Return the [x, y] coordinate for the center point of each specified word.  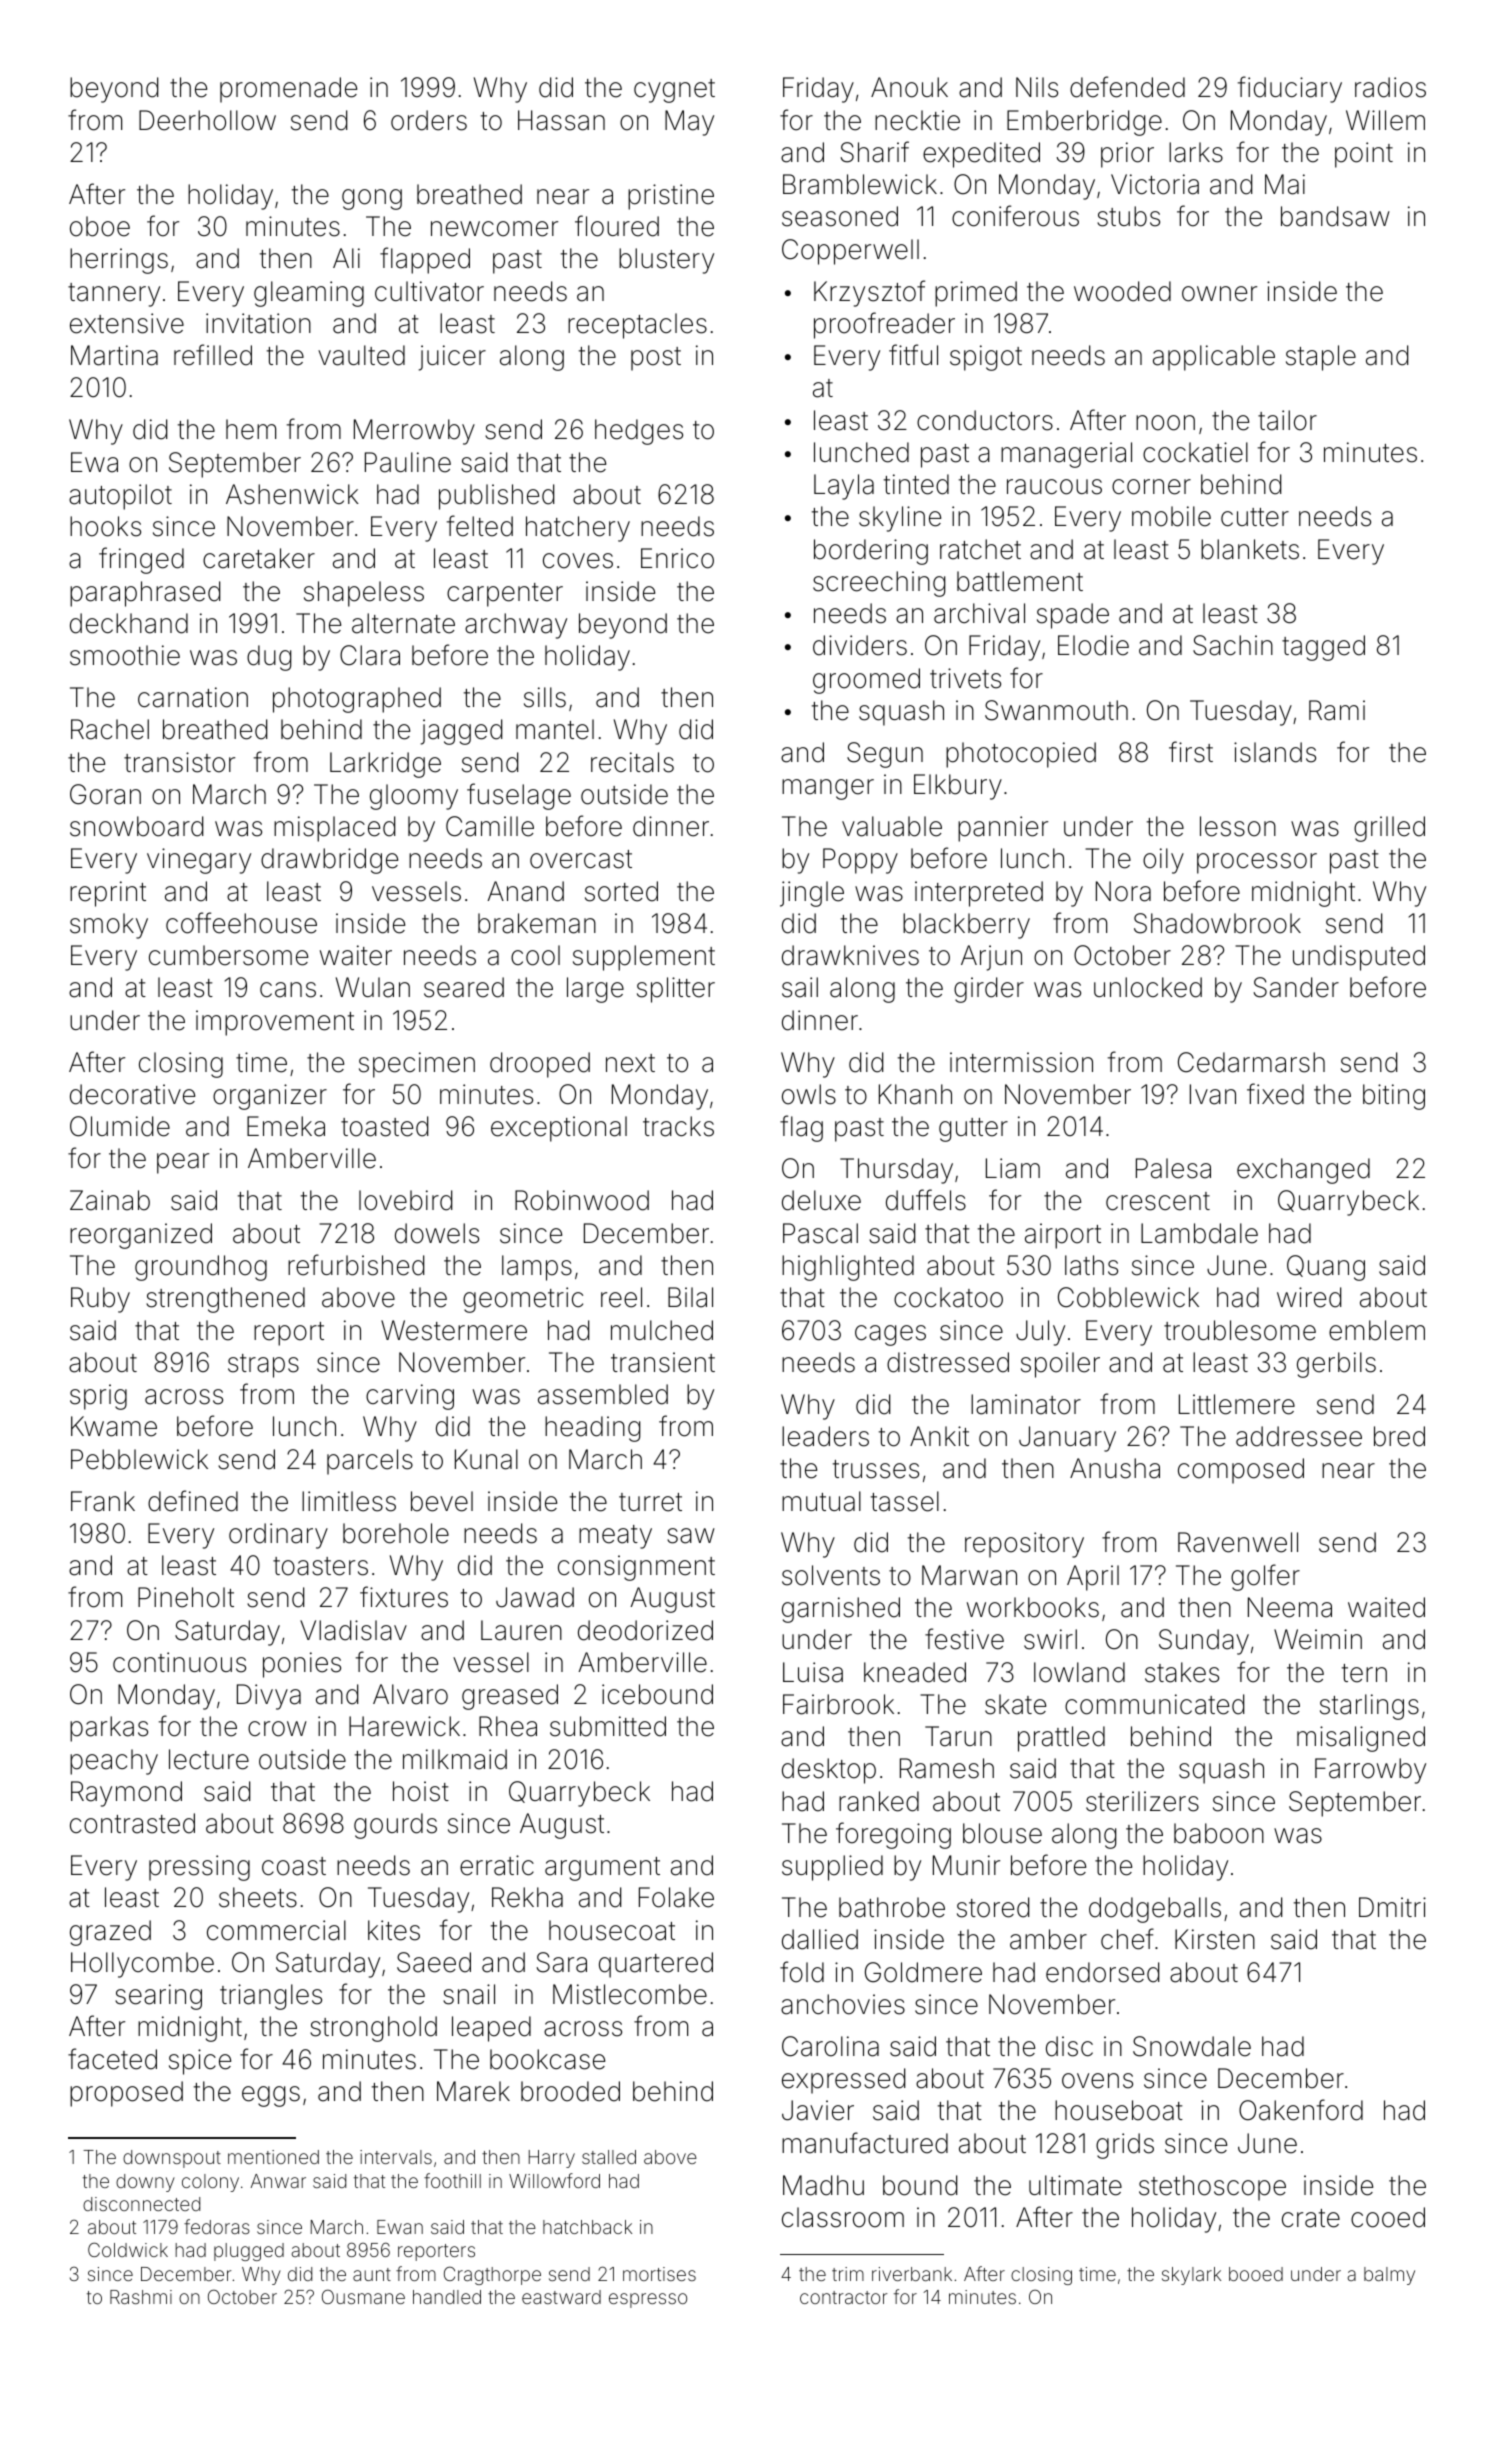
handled [447, 2297]
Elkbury [958, 787]
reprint [108, 894]
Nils [1037, 87]
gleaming [309, 294]
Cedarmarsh [1251, 1062]
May [689, 123]
